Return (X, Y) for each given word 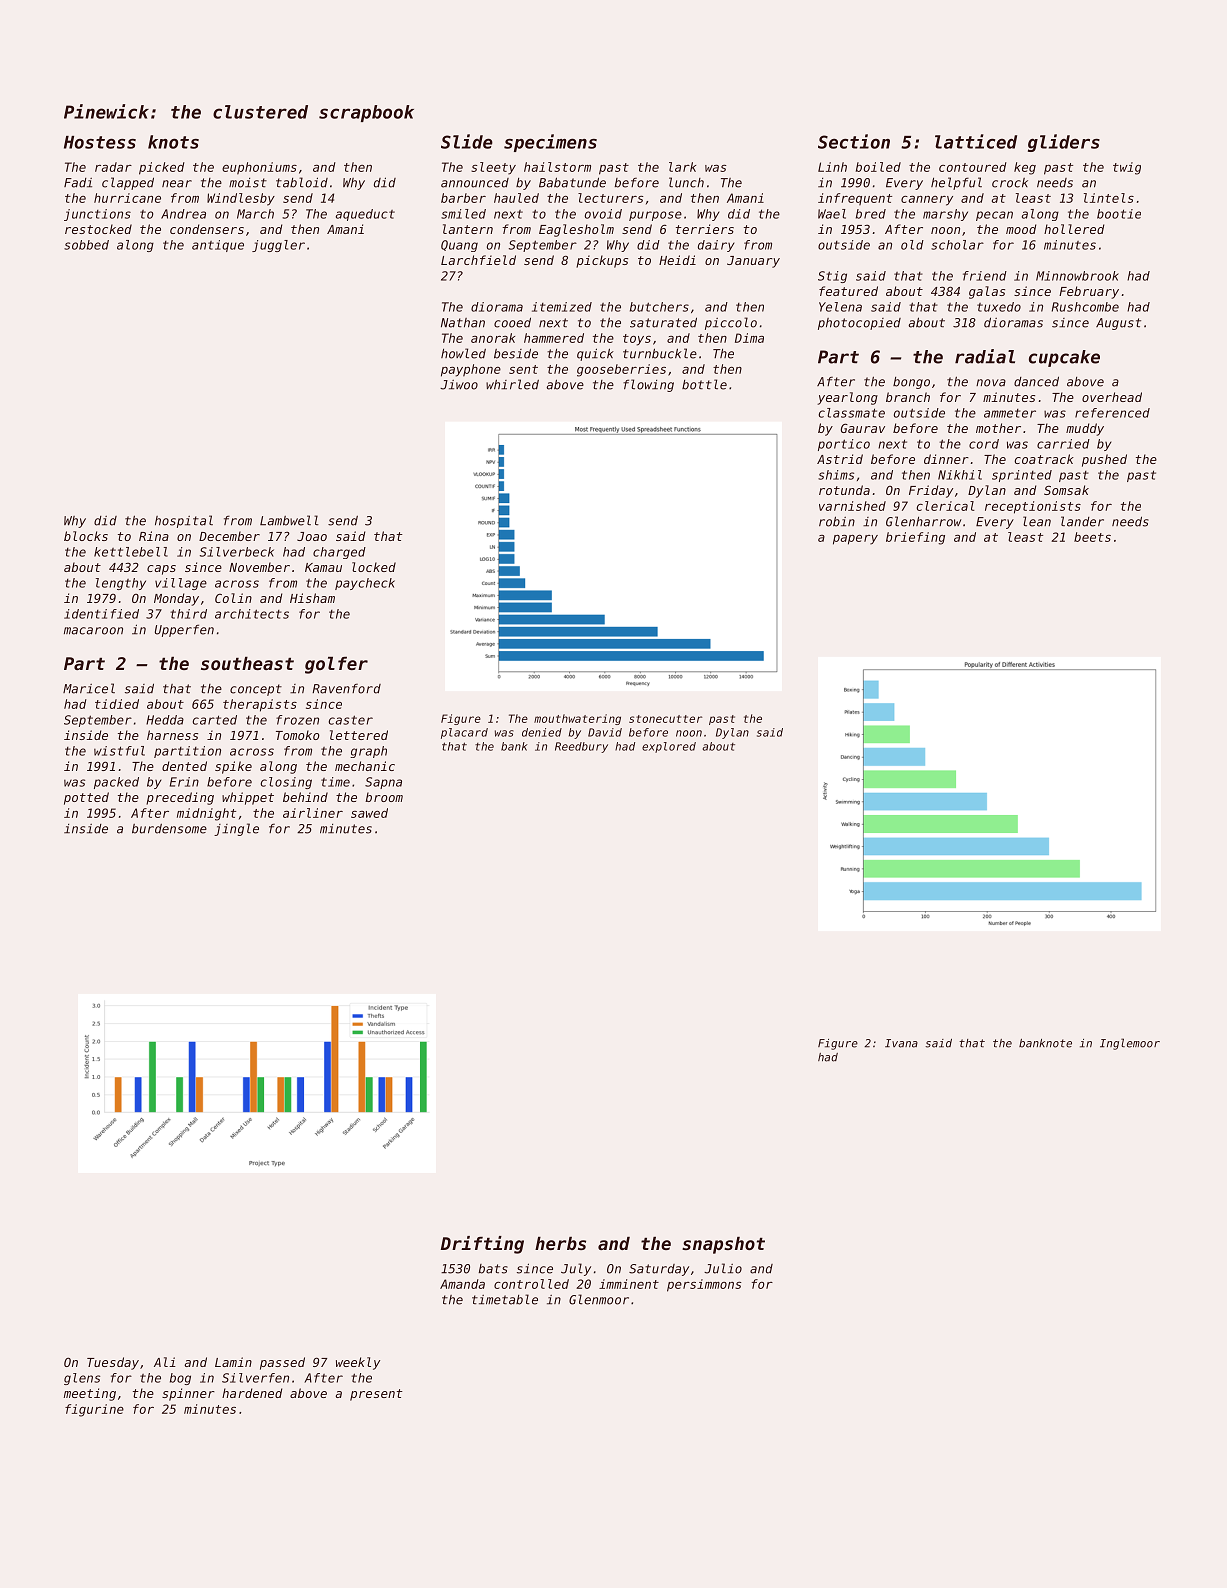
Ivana (901, 1043)
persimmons (704, 1285)
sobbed (86, 245)
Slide (467, 141)
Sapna (383, 783)
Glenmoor (599, 1299)
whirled (512, 384)
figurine (94, 1410)
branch (908, 397)
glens (82, 1379)
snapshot (723, 1245)
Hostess (100, 142)
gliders (1064, 143)
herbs (560, 1243)
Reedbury (581, 747)
